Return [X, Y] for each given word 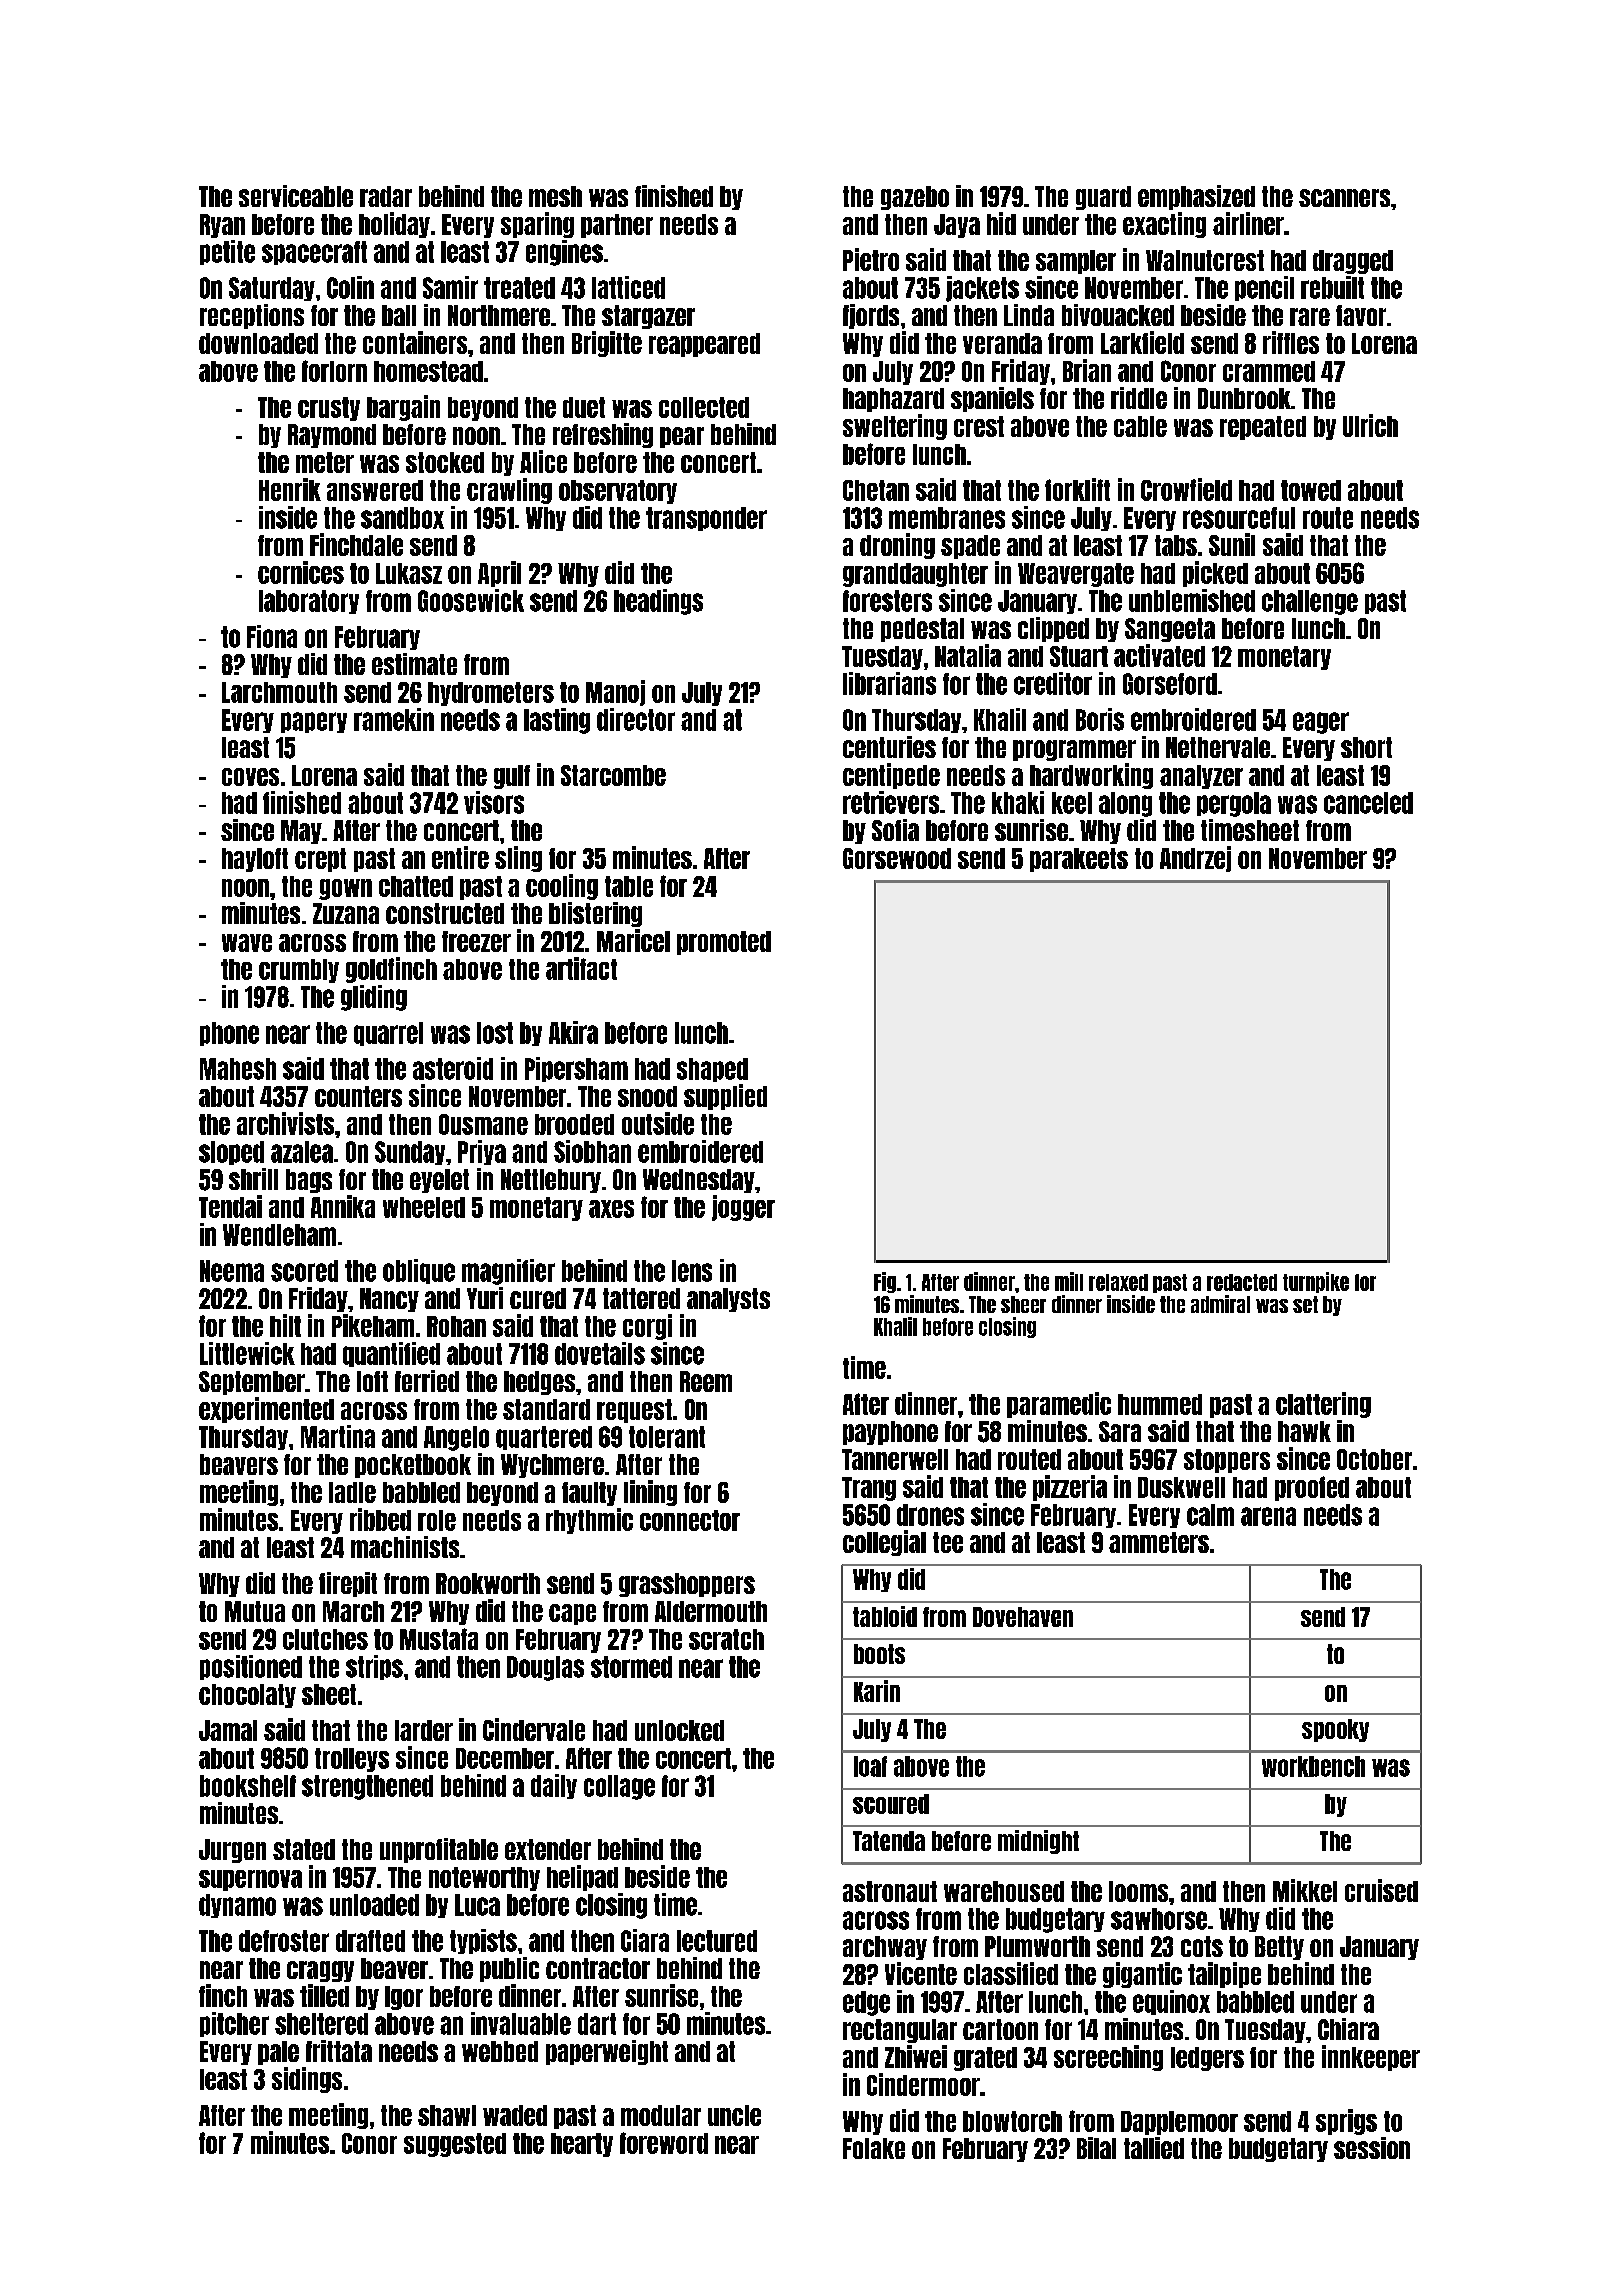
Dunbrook [1244, 398]
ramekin [394, 719]
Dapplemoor [1179, 2123]
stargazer [648, 317]
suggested [455, 2145]
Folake [874, 2148]
